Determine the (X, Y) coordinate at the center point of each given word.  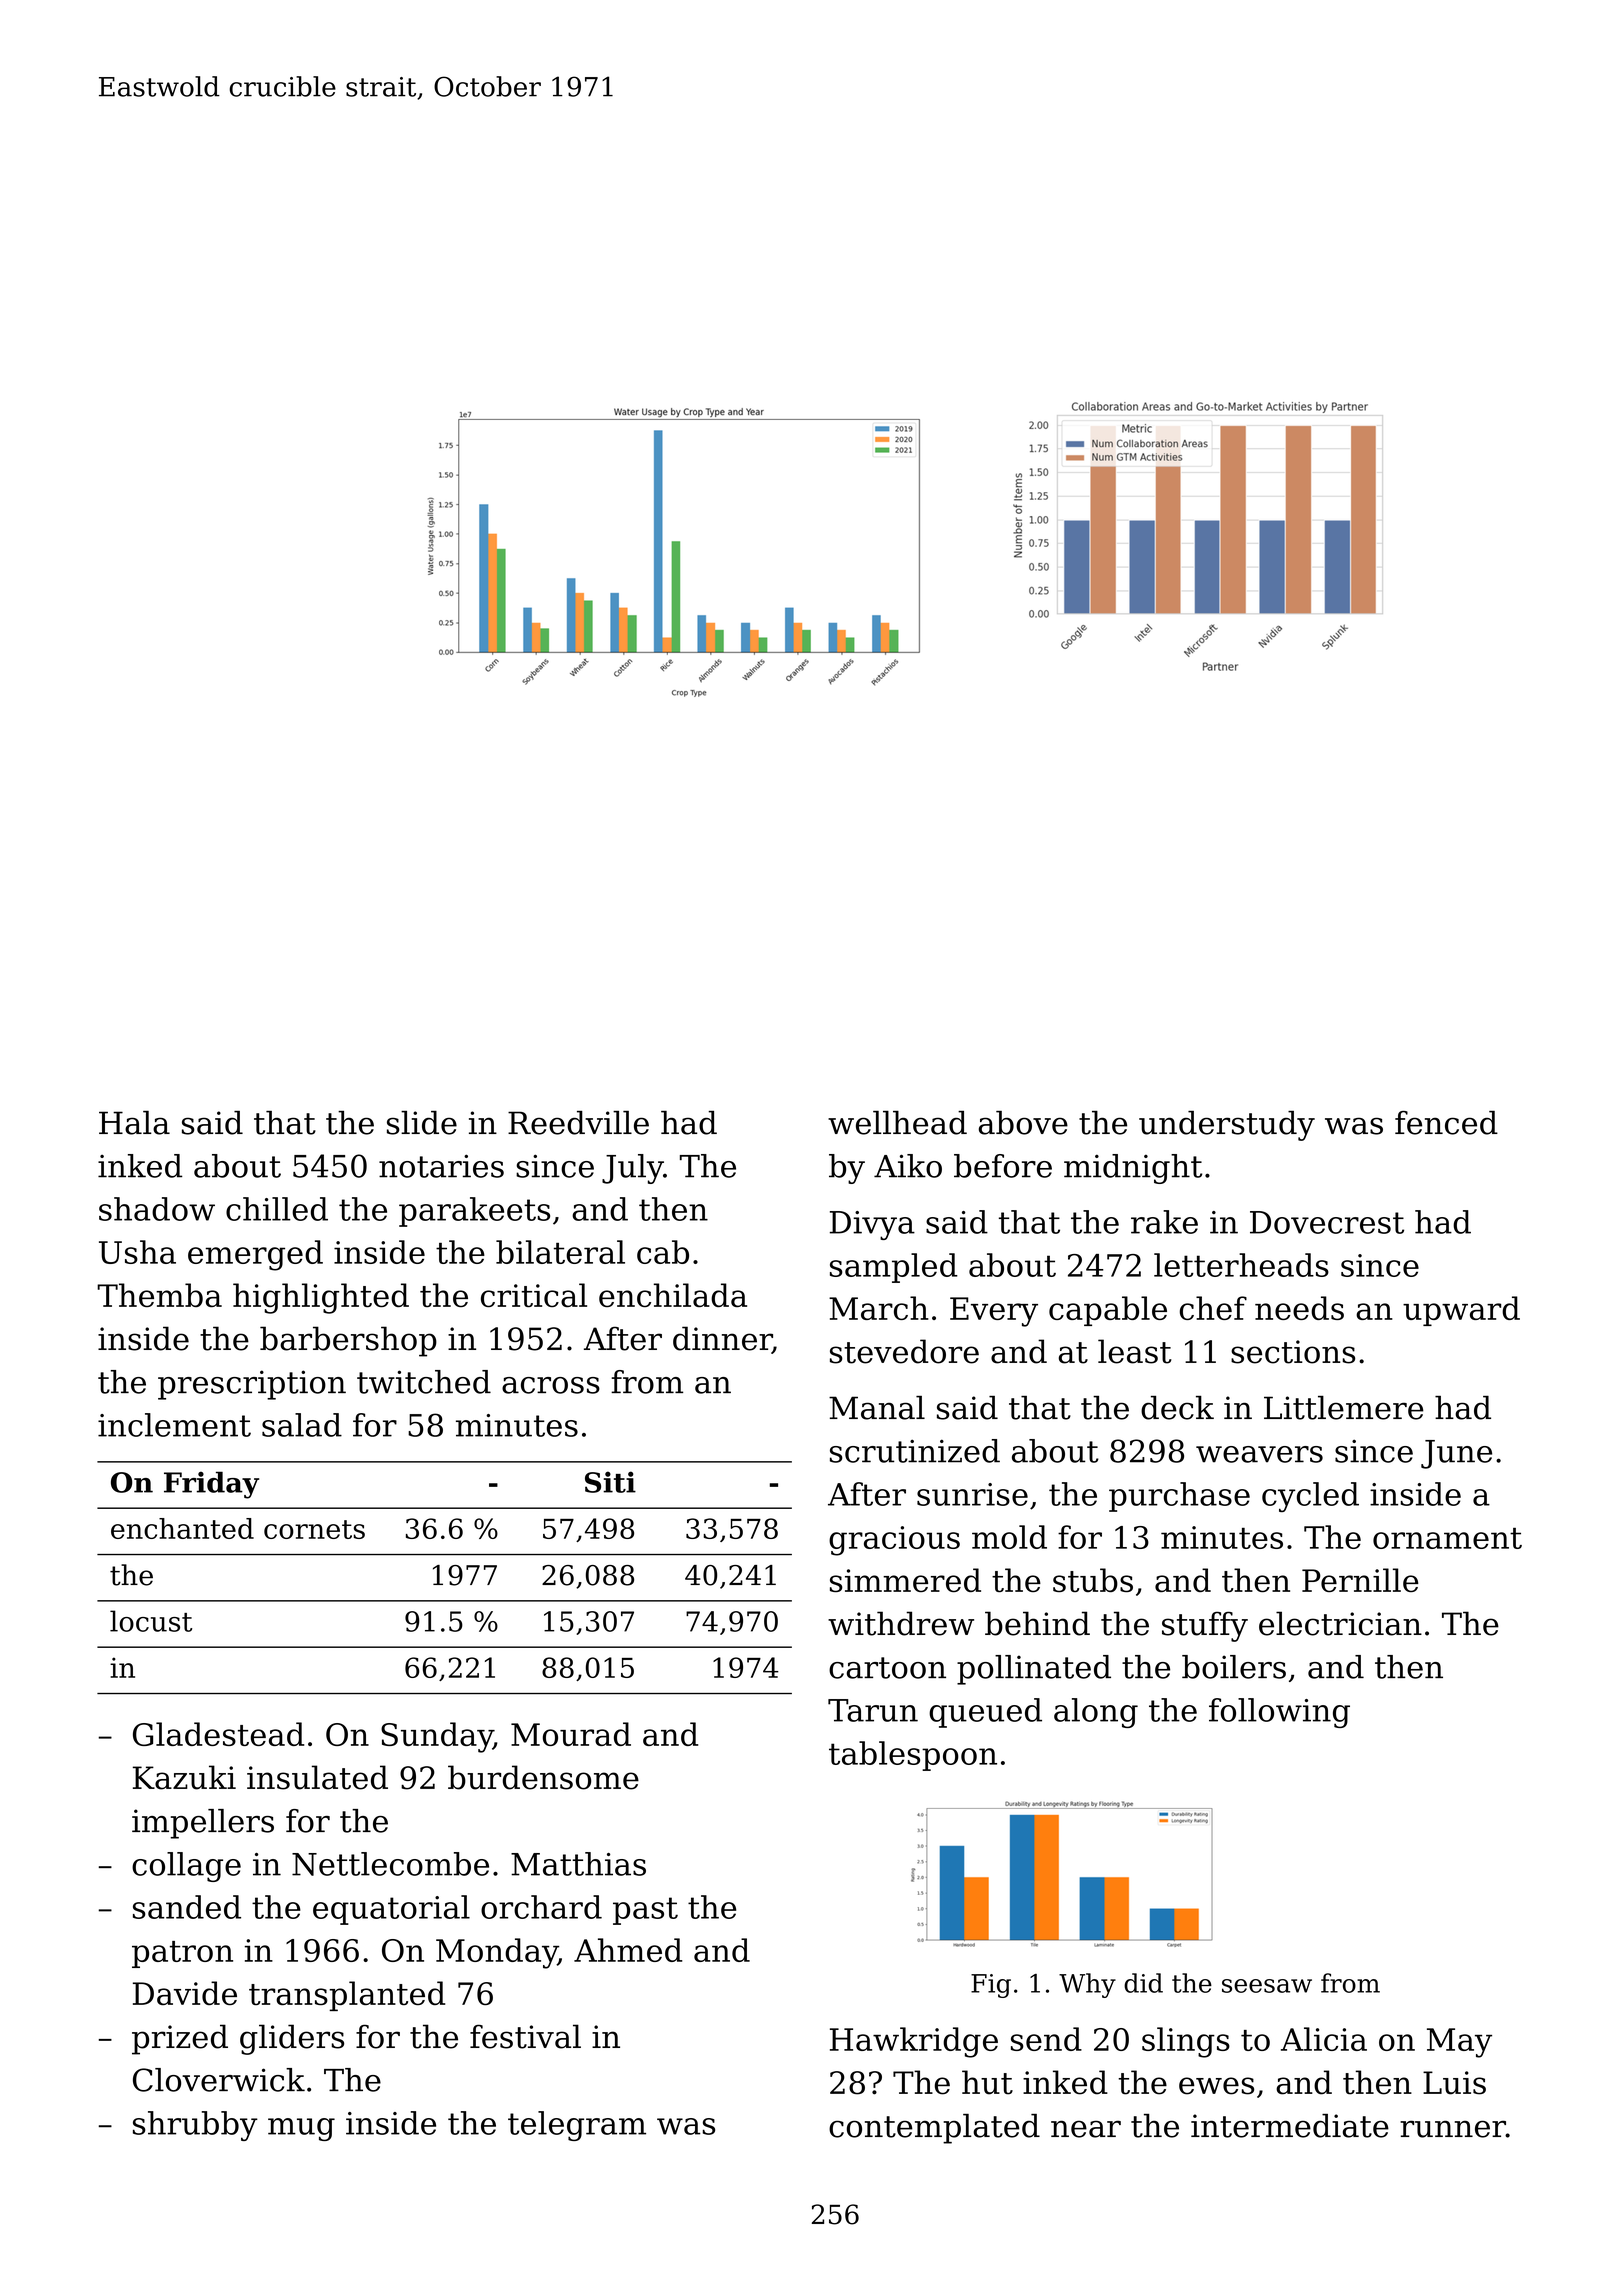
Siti (610, 1482)
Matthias (578, 1864)
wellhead (897, 1123)
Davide (185, 1993)
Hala (134, 1123)
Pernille (1360, 1580)
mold (1009, 1537)
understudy (1227, 1126)
